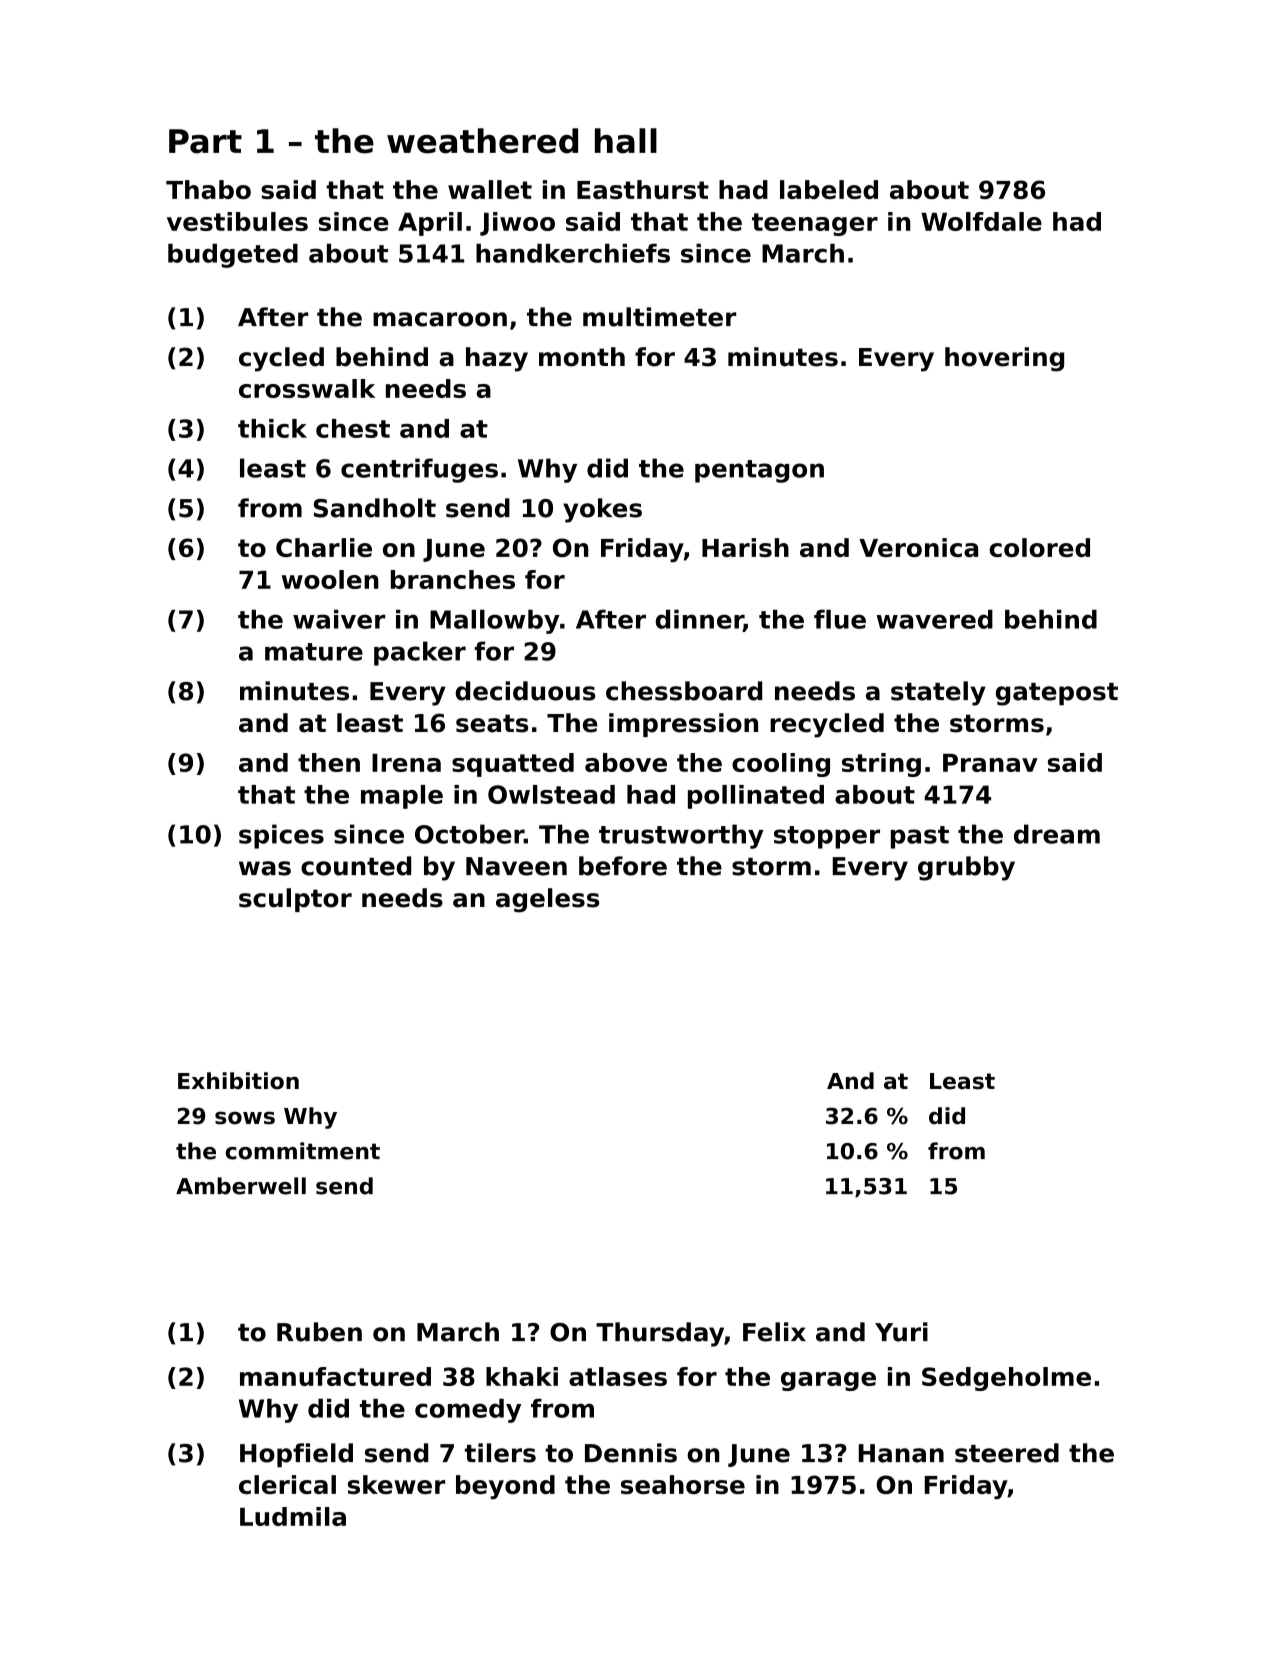  I want to click on garage, so click(828, 1381).
